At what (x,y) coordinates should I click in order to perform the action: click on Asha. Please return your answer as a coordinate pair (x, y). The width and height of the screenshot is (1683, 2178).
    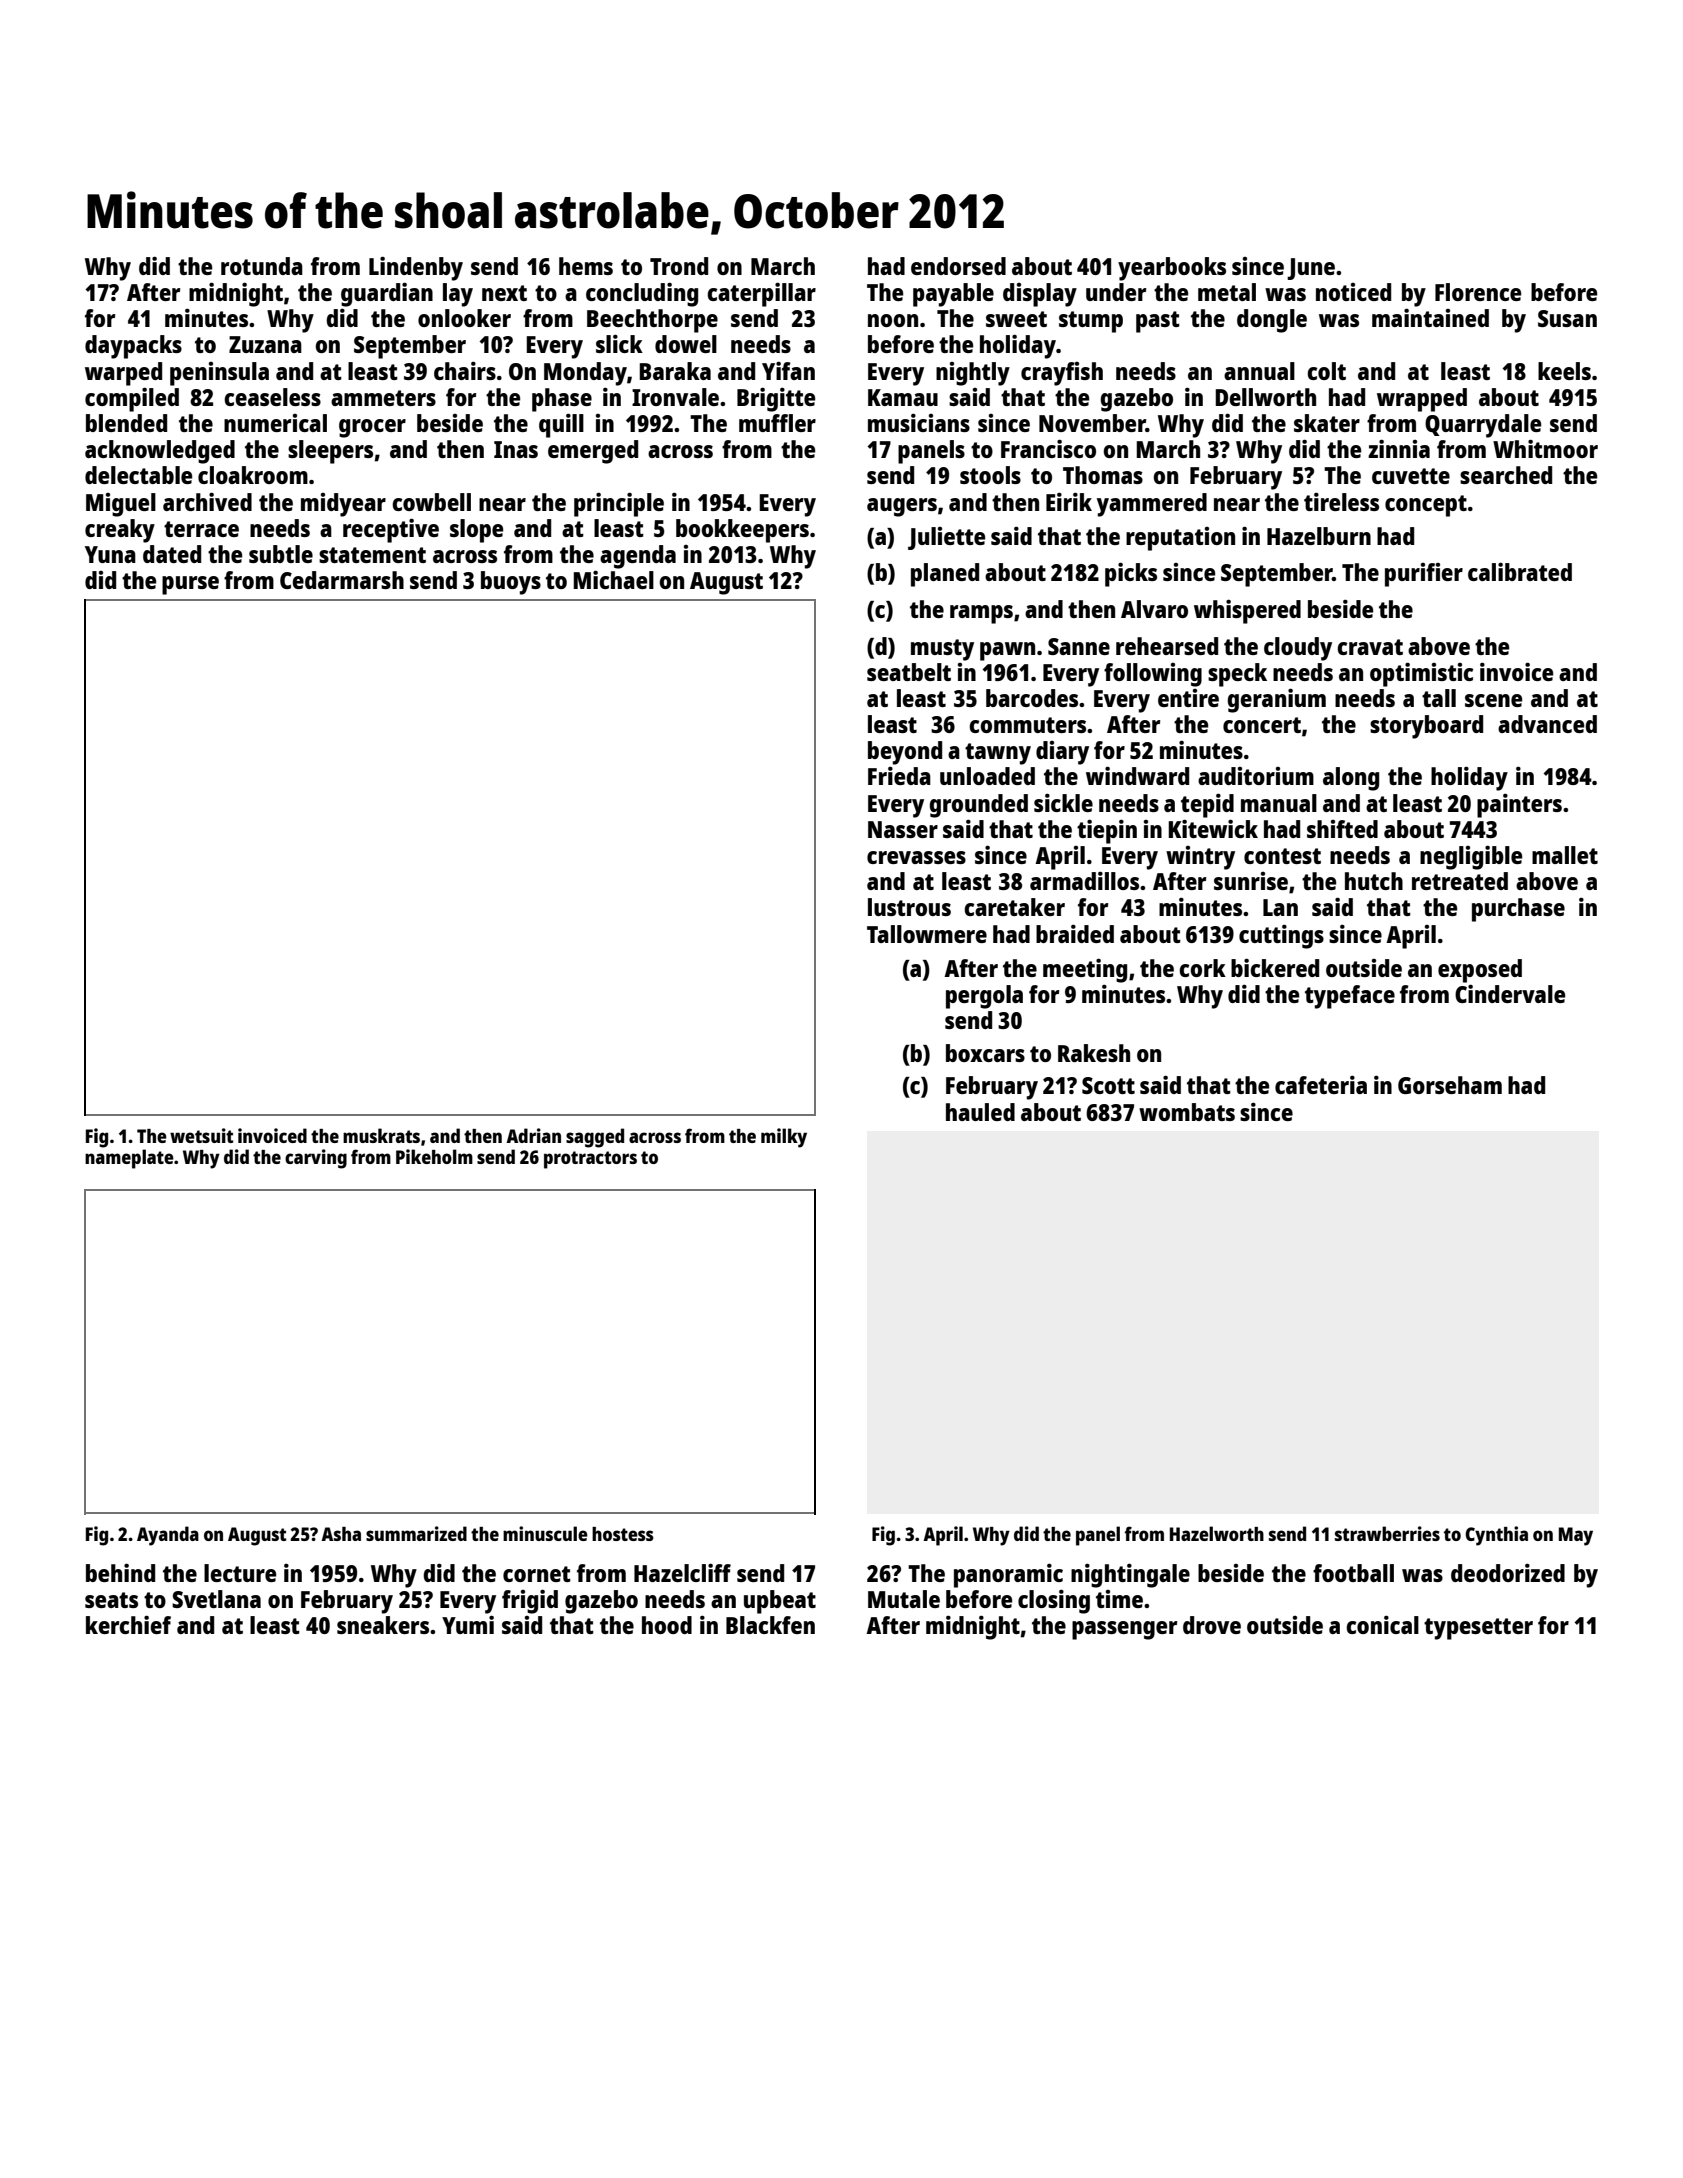
    Looking at the image, I should click on (341, 1534).
